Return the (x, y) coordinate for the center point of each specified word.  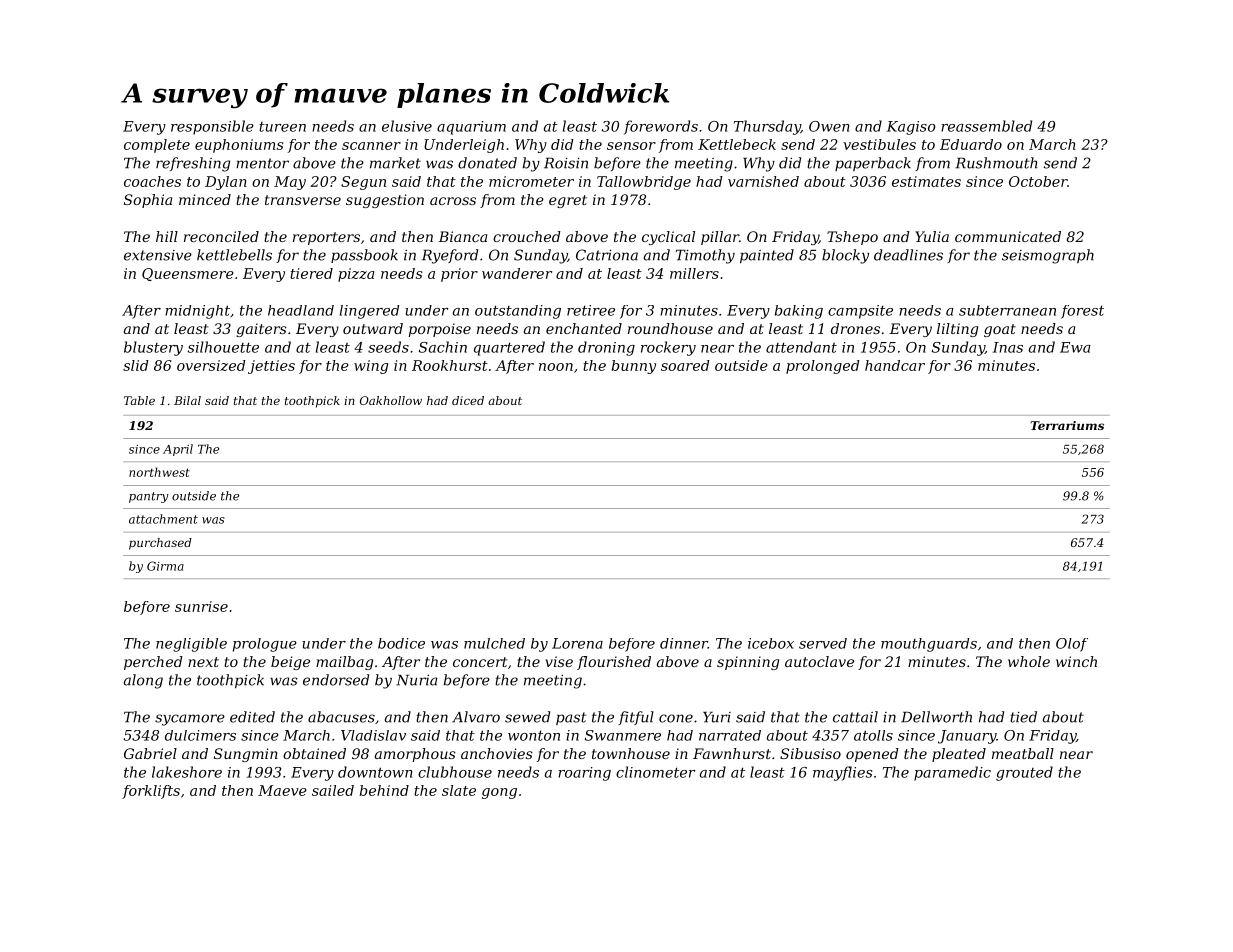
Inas (1008, 347)
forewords (661, 127)
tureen (282, 127)
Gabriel (150, 753)
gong (499, 793)
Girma (165, 566)
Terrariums (1067, 425)
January (967, 737)
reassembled (986, 126)
